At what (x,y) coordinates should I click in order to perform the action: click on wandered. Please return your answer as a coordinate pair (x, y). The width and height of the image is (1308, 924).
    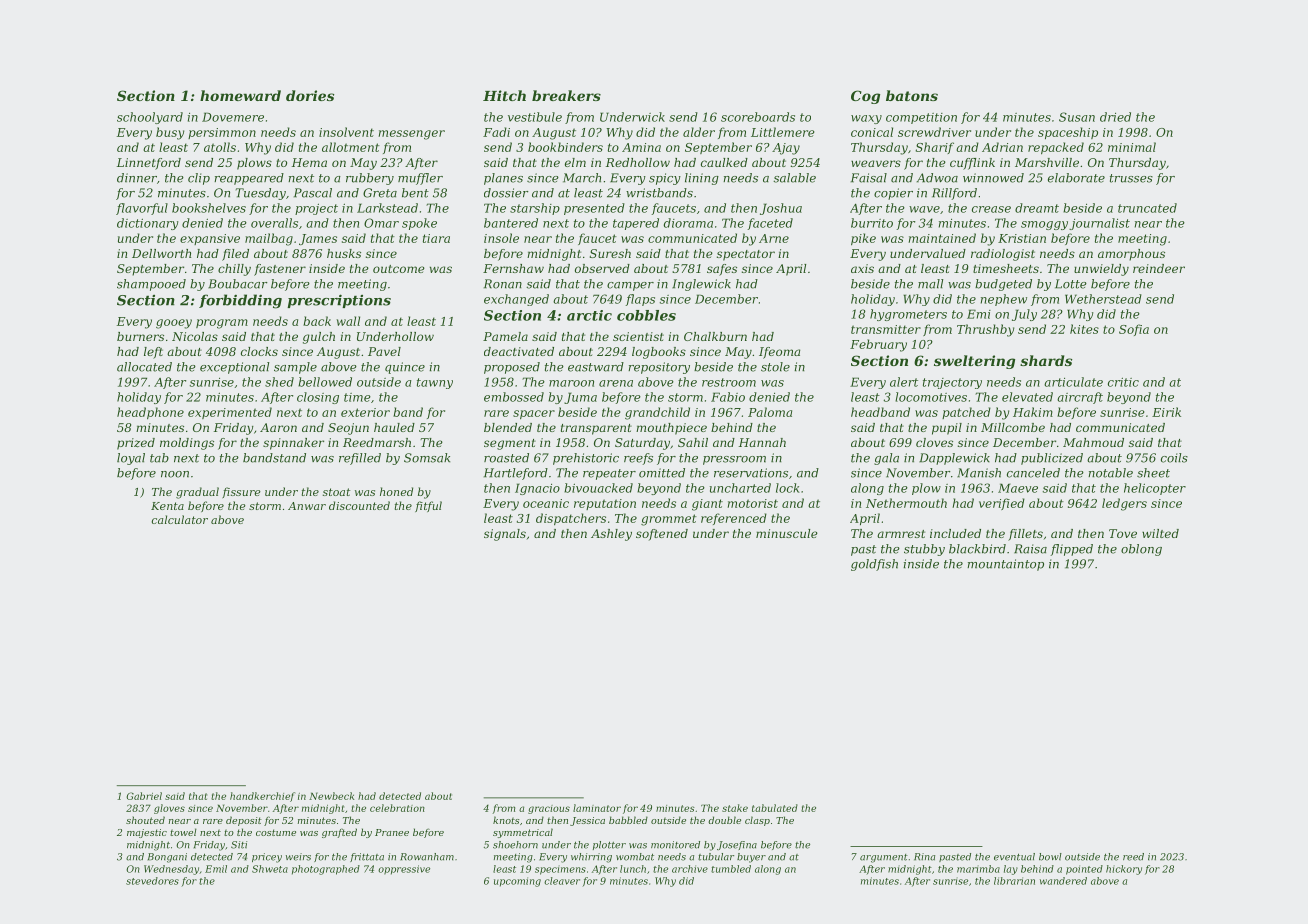
    Looking at the image, I should click on (1063, 881).
